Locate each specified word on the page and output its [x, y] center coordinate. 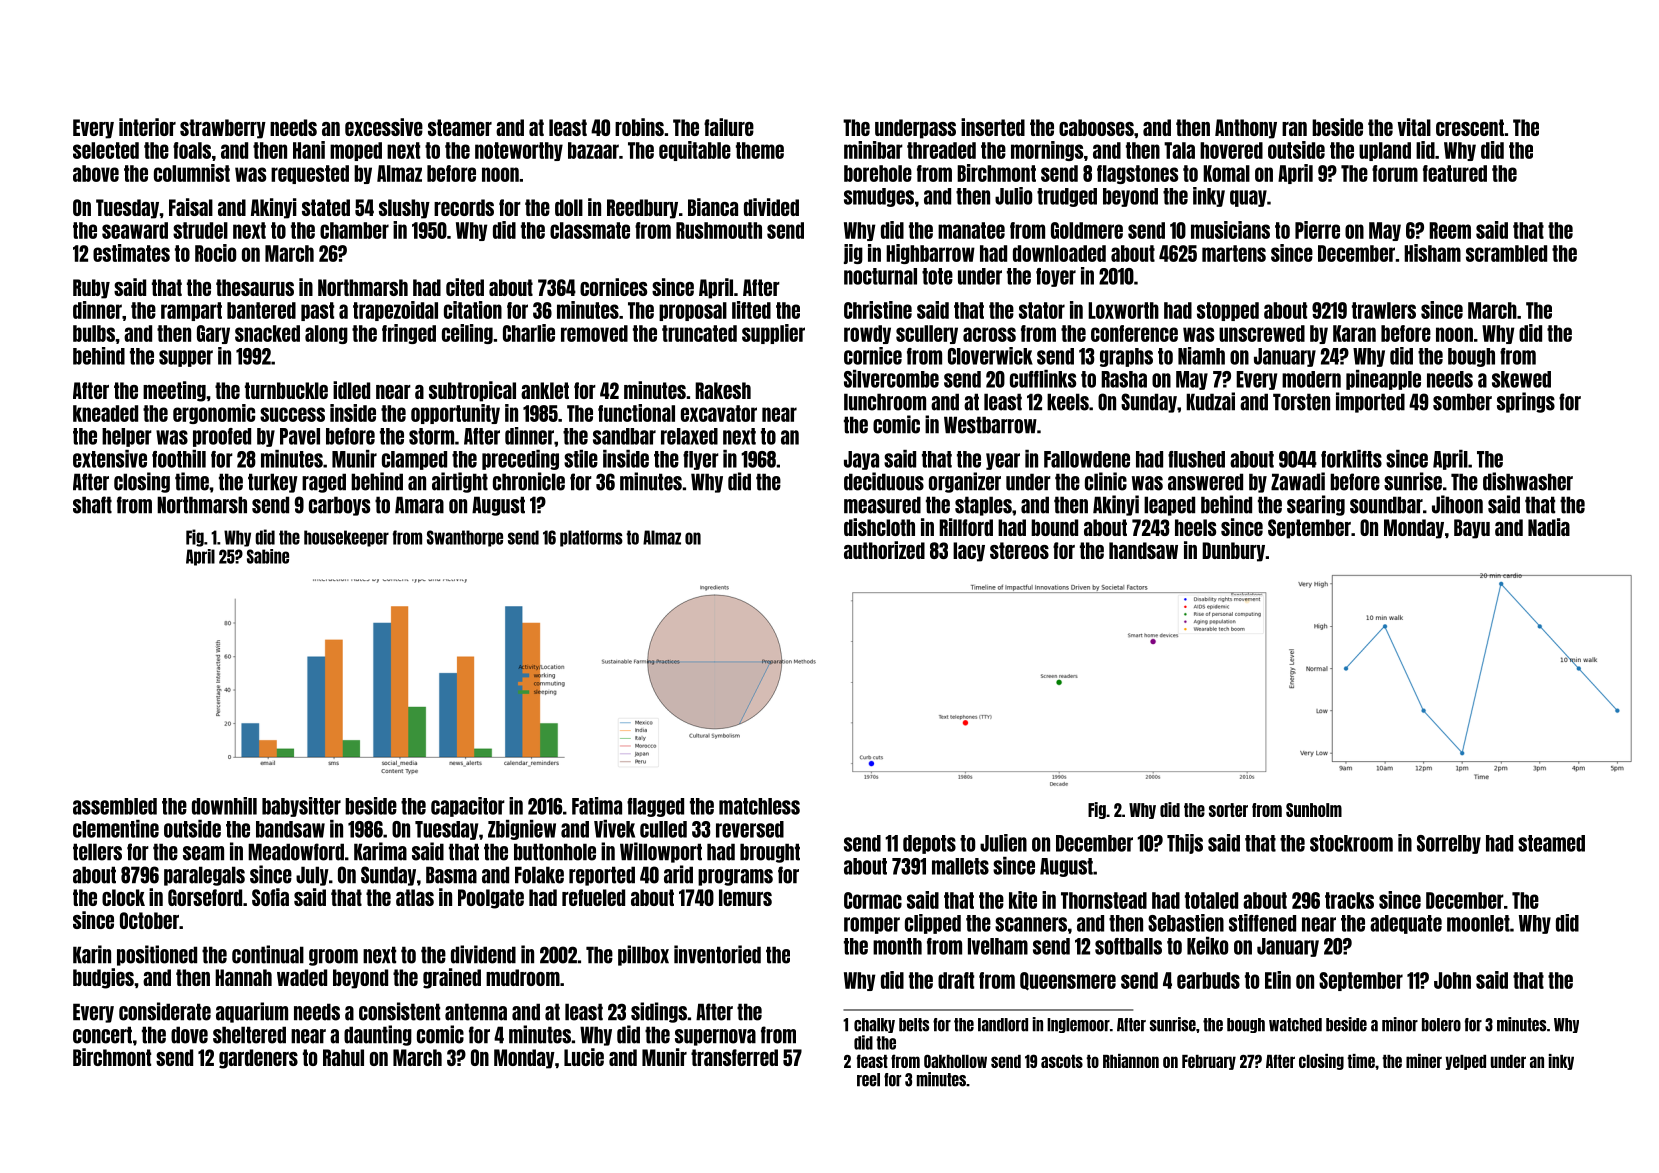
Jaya [861, 460]
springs [1526, 402]
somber [1462, 402]
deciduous [884, 481]
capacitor [468, 807]
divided [771, 207]
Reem [1450, 230]
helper [127, 437]
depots [929, 844]
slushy [404, 209]
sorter [1228, 810]
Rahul [343, 1057]
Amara [419, 505]
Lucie [584, 1057]
